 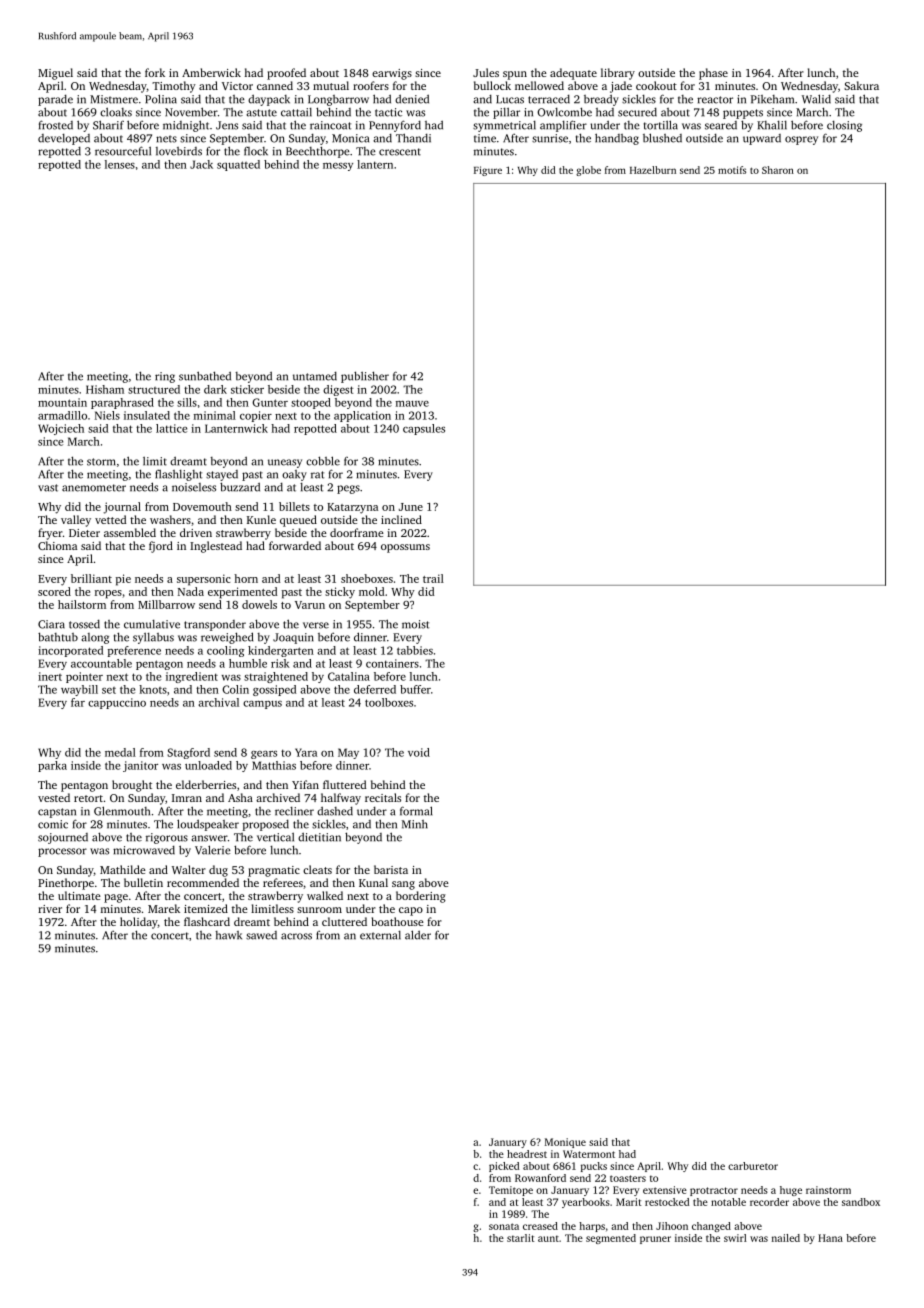 What do you see at coordinates (105, 389) in the image?
I see `Hisham` at bounding box center [105, 389].
